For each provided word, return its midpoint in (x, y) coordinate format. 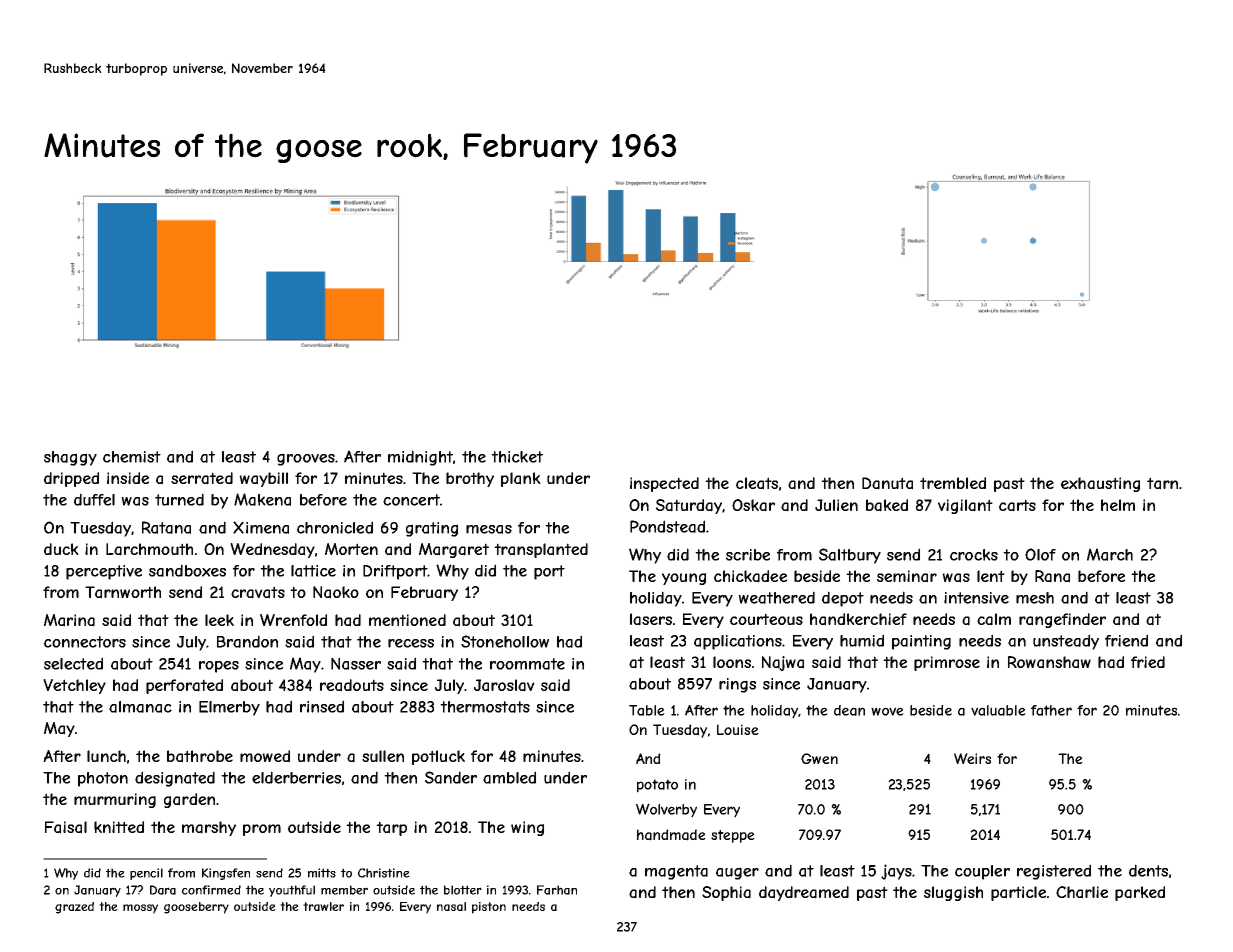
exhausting (1100, 484)
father (1051, 710)
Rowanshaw (1049, 662)
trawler (323, 906)
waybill (263, 479)
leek (219, 620)
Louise (738, 729)
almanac (140, 707)
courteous (766, 619)
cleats (757, 483)
